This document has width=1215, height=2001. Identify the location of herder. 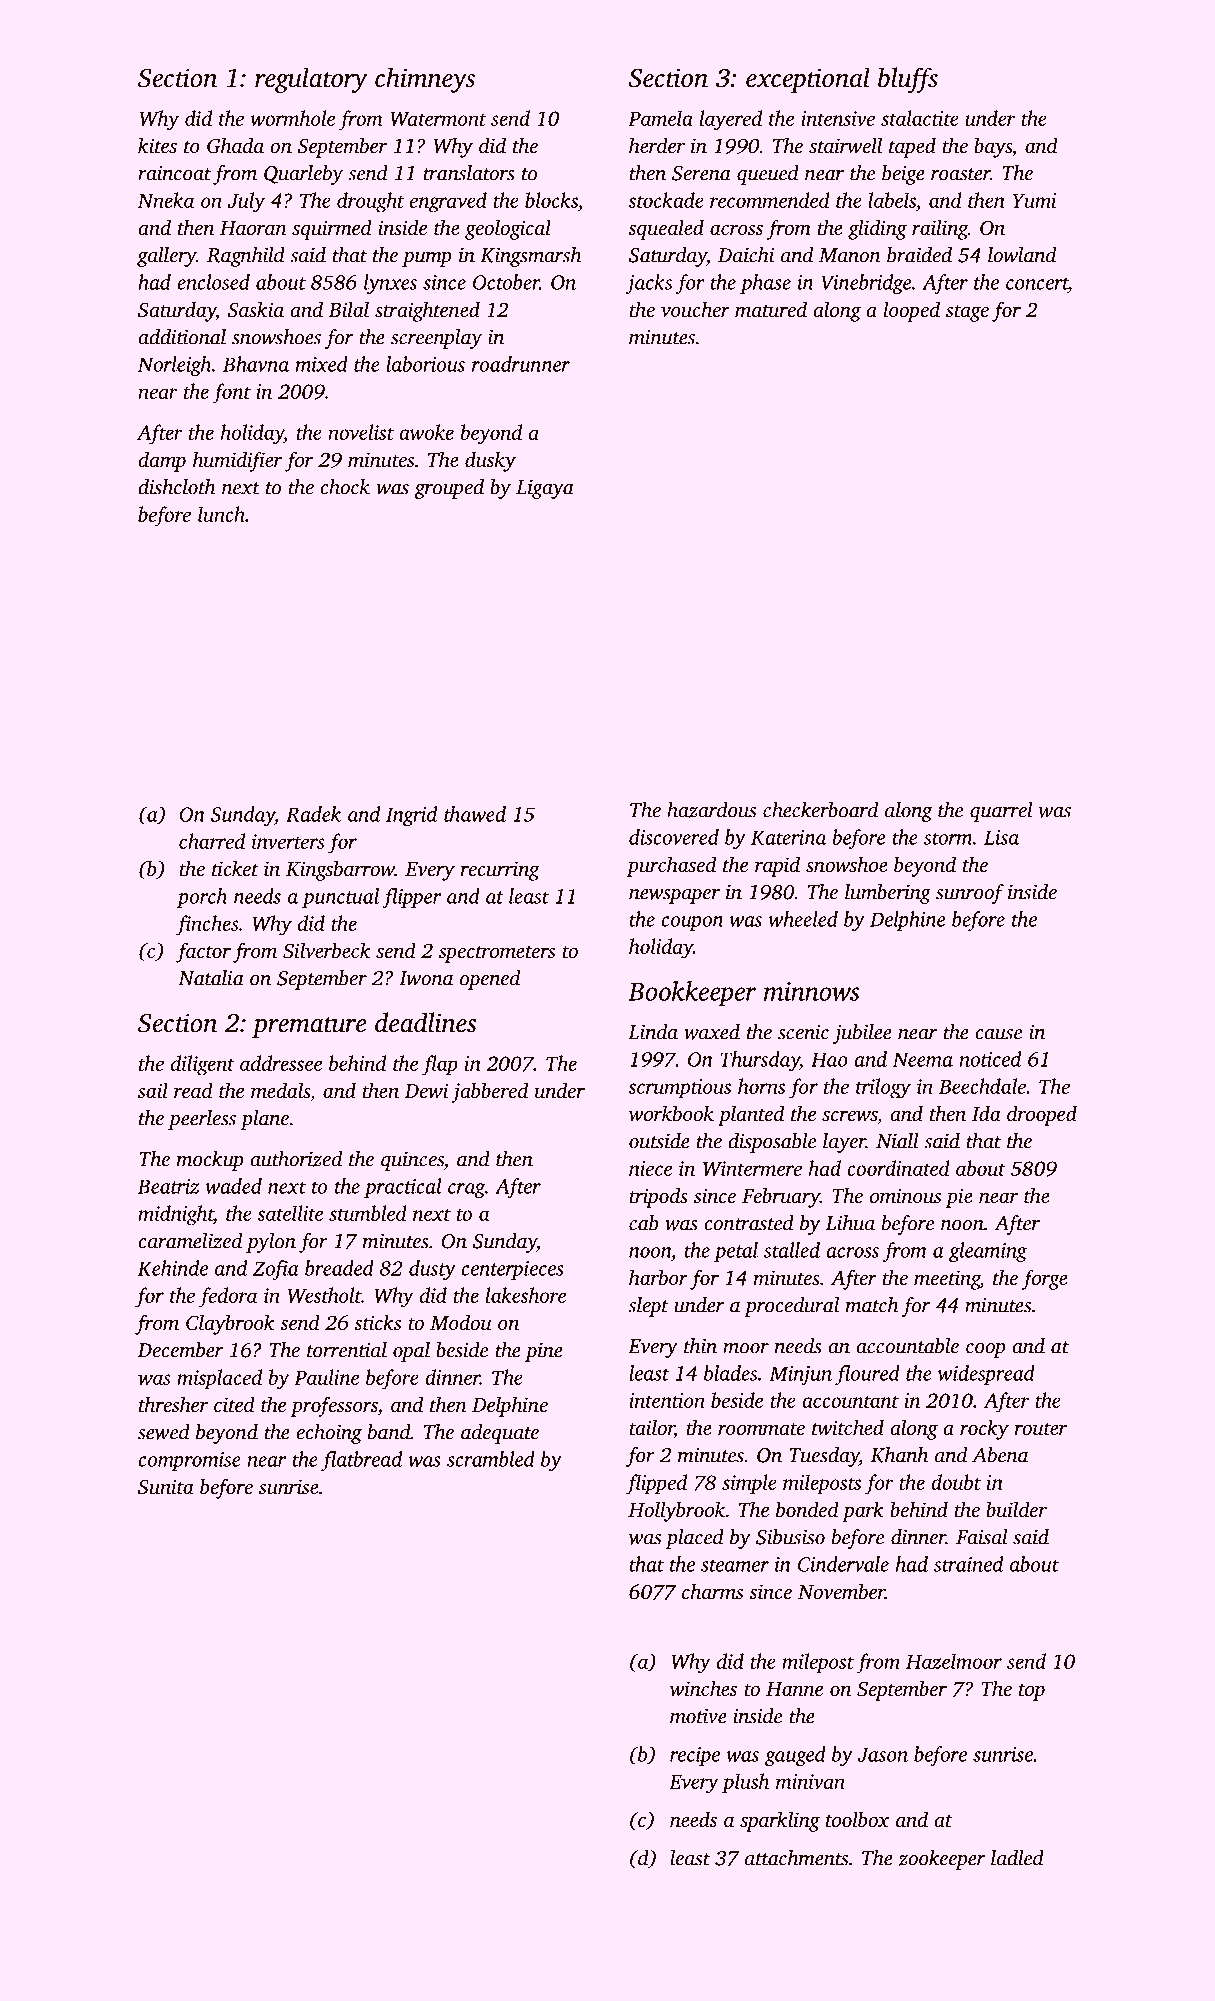
(657, 145).
